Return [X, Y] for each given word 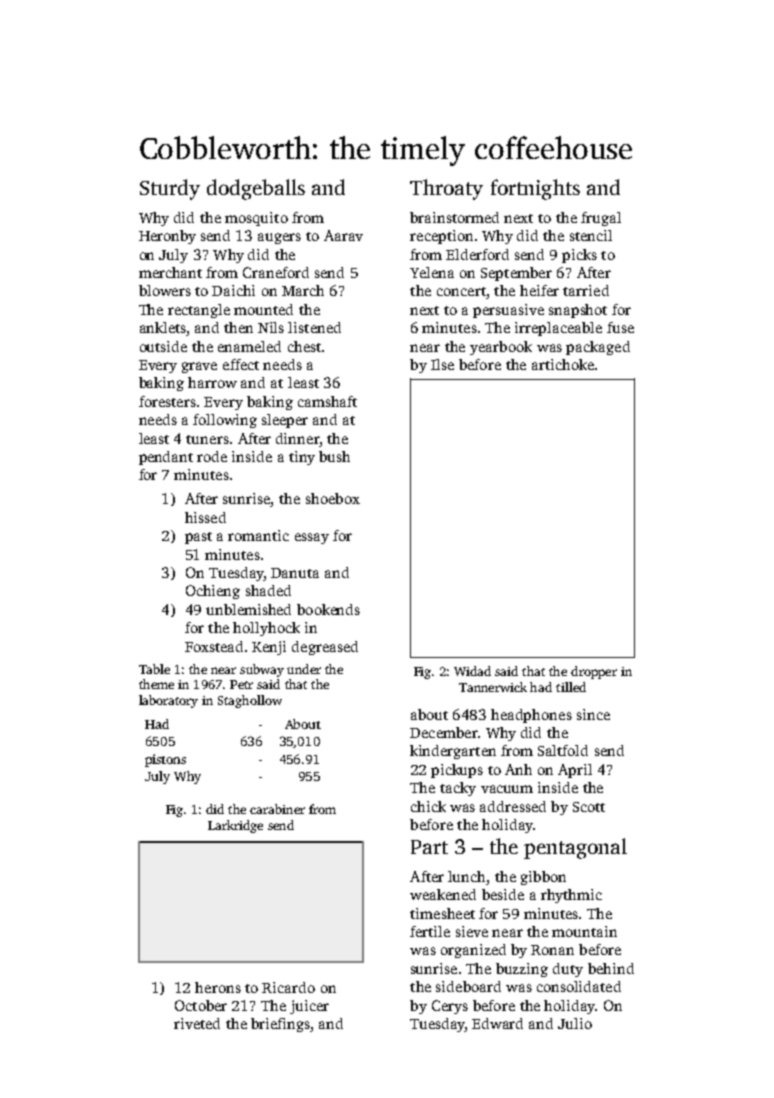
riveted [197, 1023]
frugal [601, 219]
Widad [472, 671]
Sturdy [170, 189]
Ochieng [213, 592]
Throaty [446, 189]
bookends [328, 609]
